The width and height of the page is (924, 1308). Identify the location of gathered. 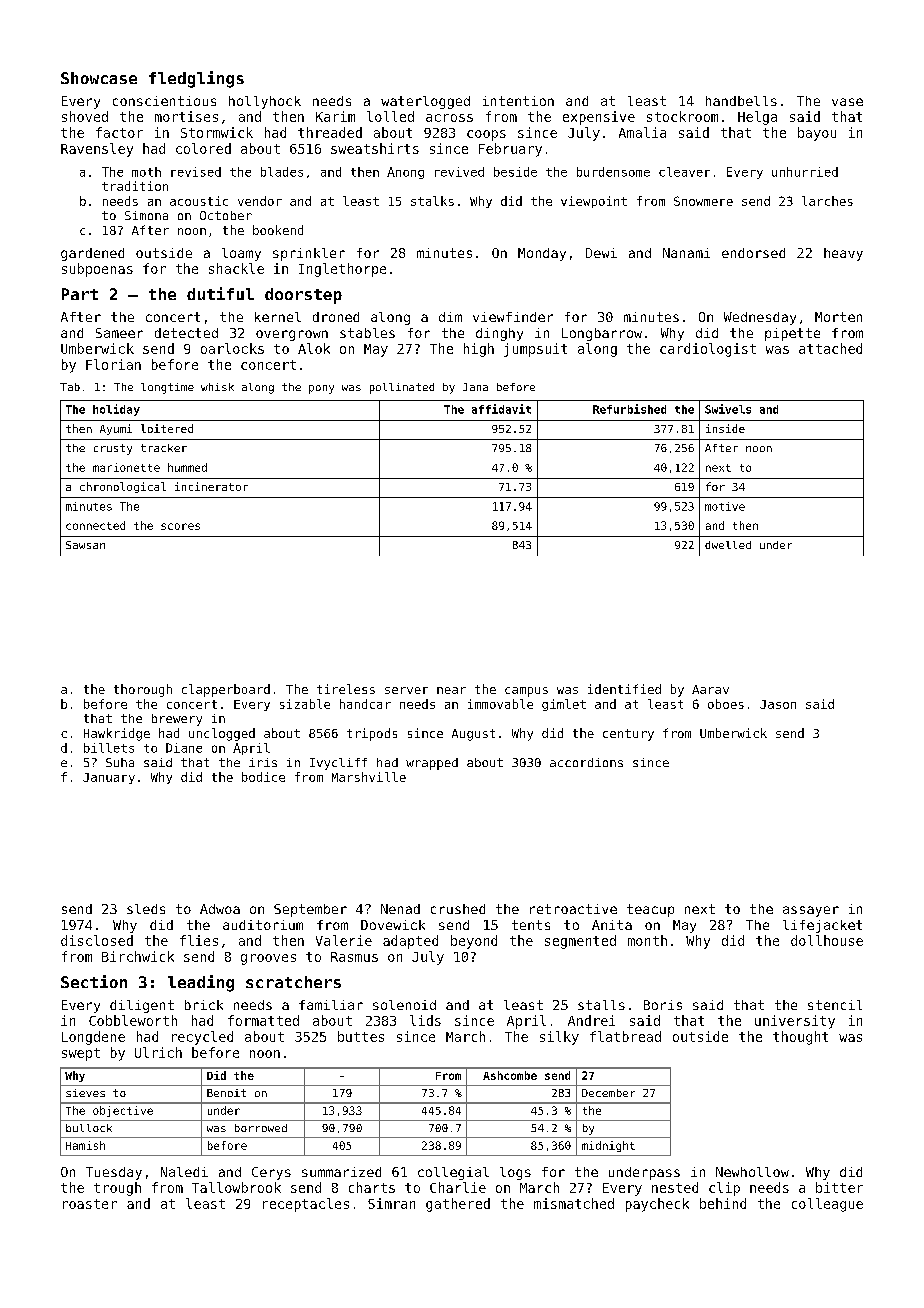
(458, 1205).
